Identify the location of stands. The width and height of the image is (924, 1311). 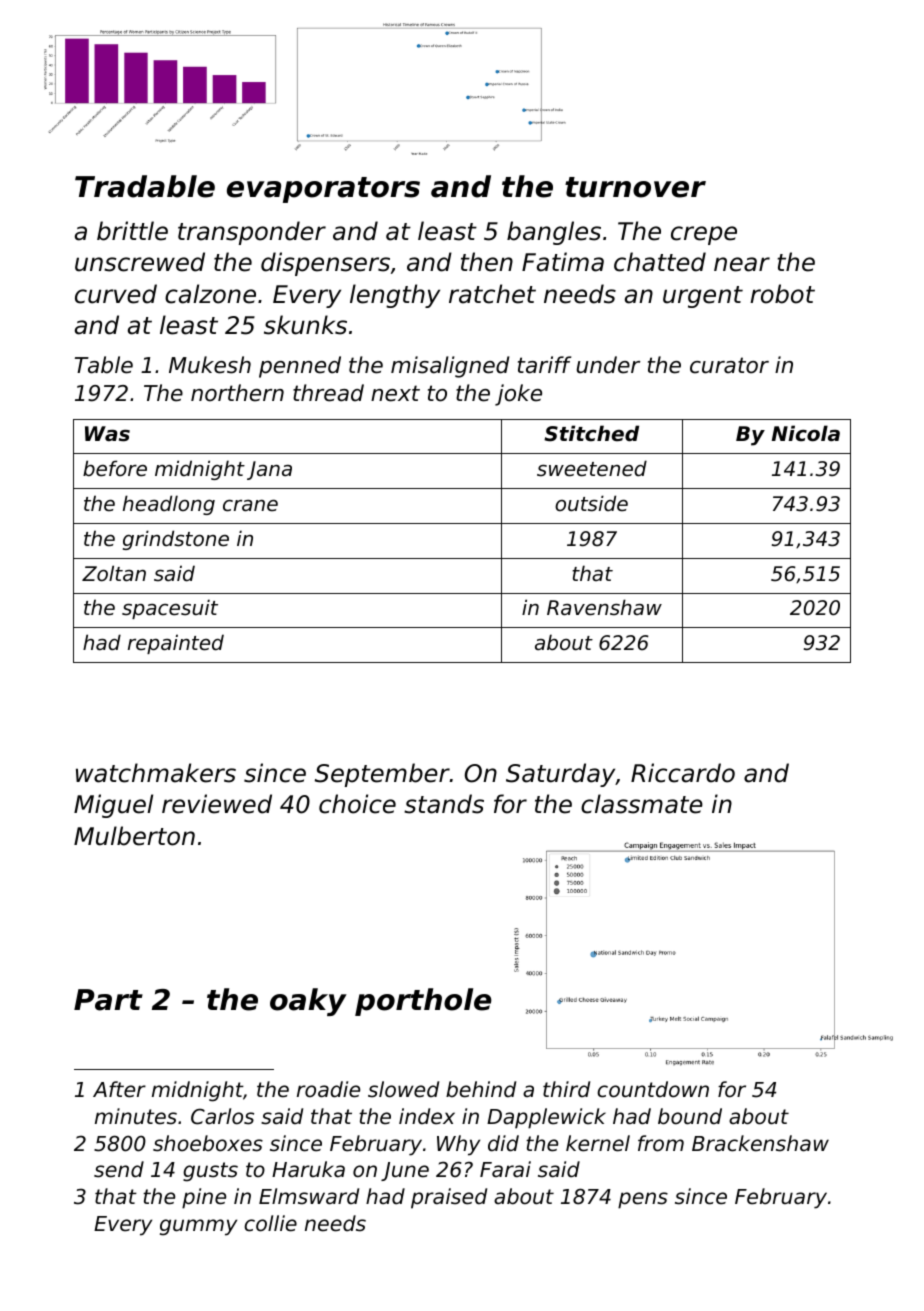
(444, 804).
